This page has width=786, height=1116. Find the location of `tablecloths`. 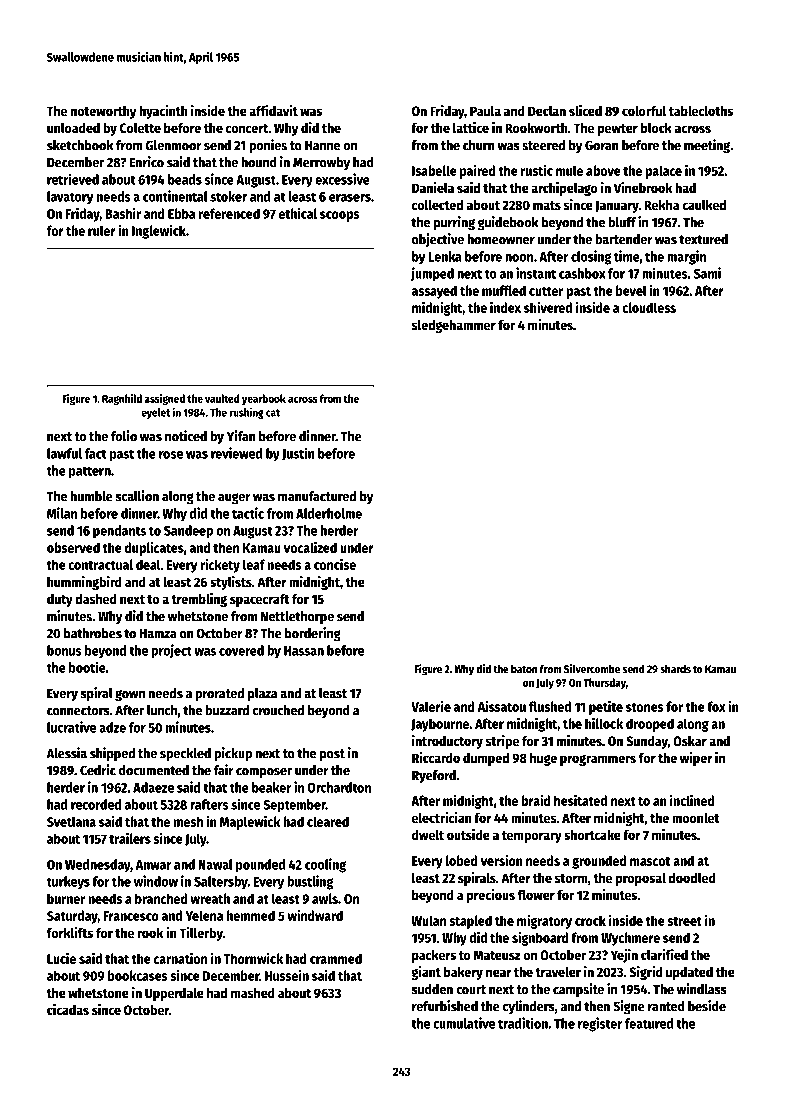

tablecloths is located at coordinates (701, 110).
